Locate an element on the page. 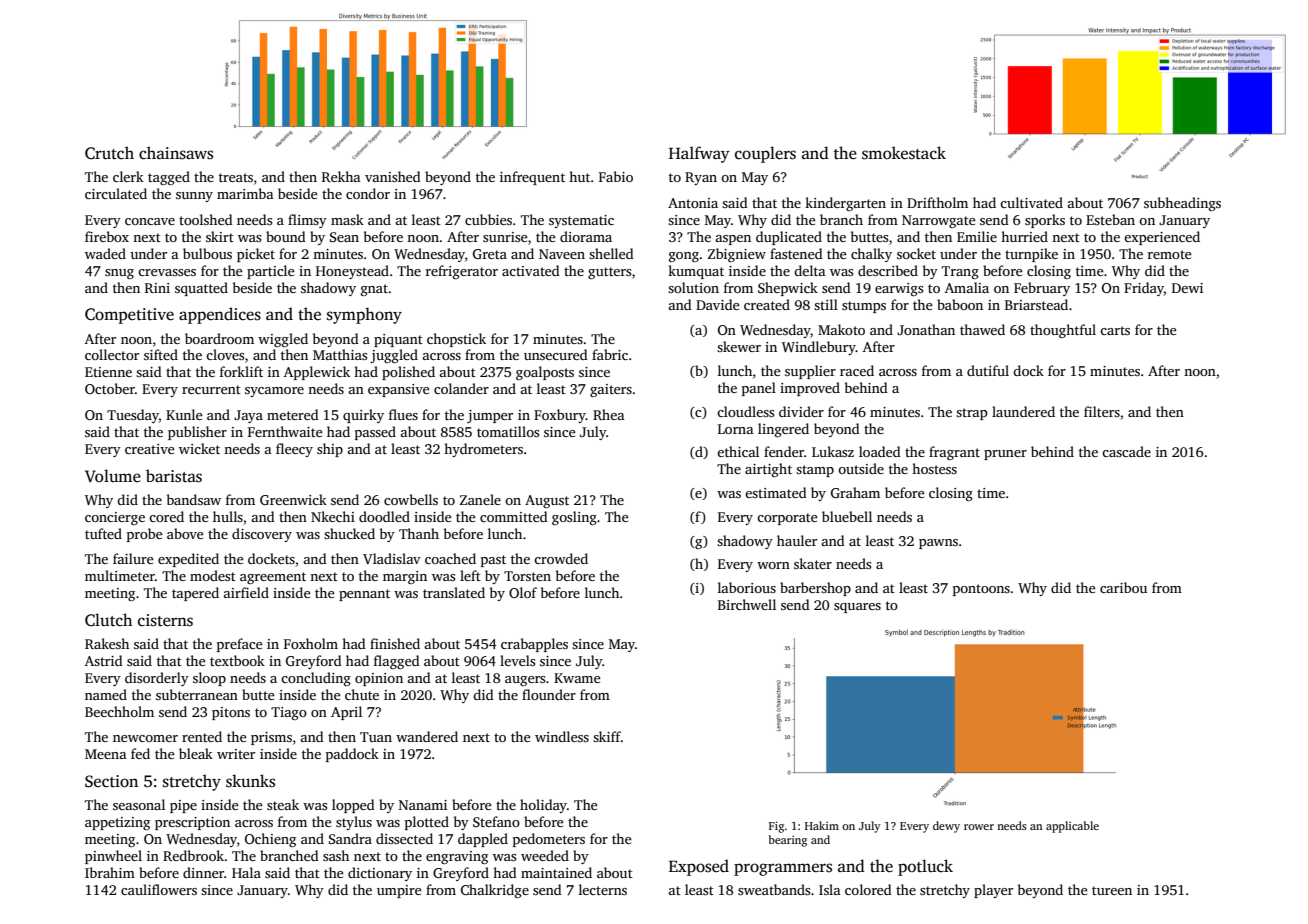  crabapples is located at coordinates (534, 645).
